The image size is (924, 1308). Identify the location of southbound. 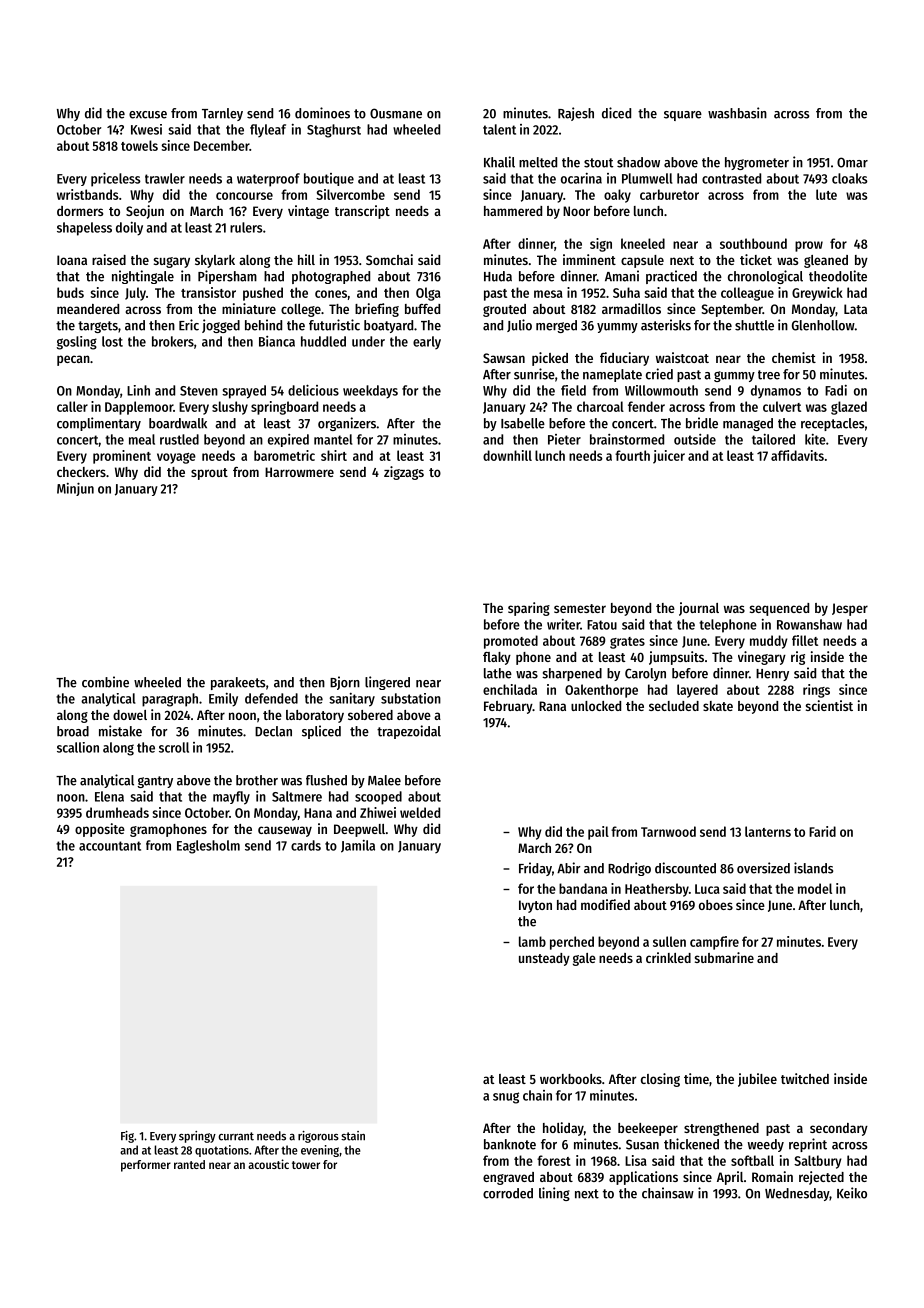
(753, 243).
